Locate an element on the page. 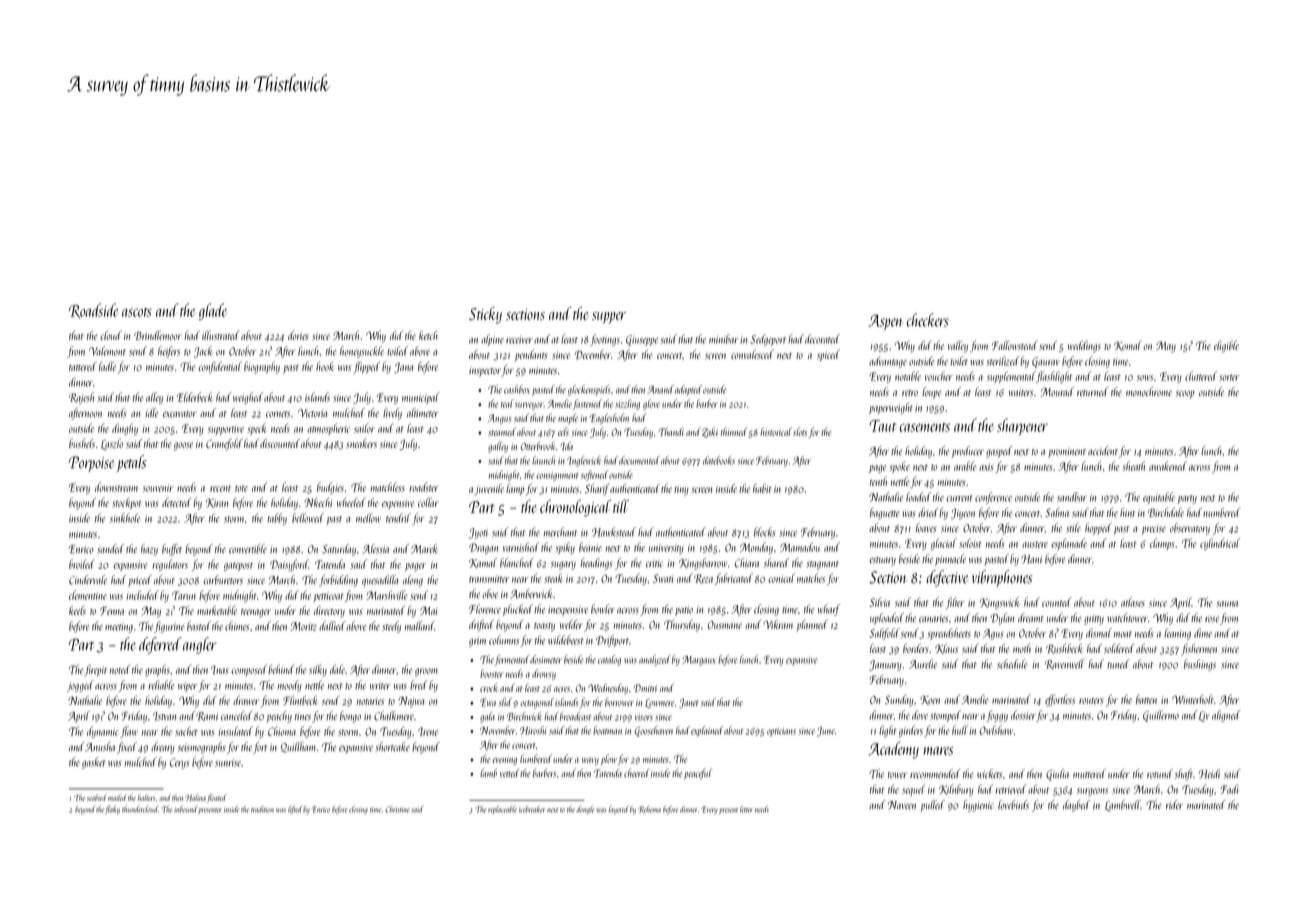 The width and height of the document is (1308, 924). weddings is located at coordinates (1084, 346).
